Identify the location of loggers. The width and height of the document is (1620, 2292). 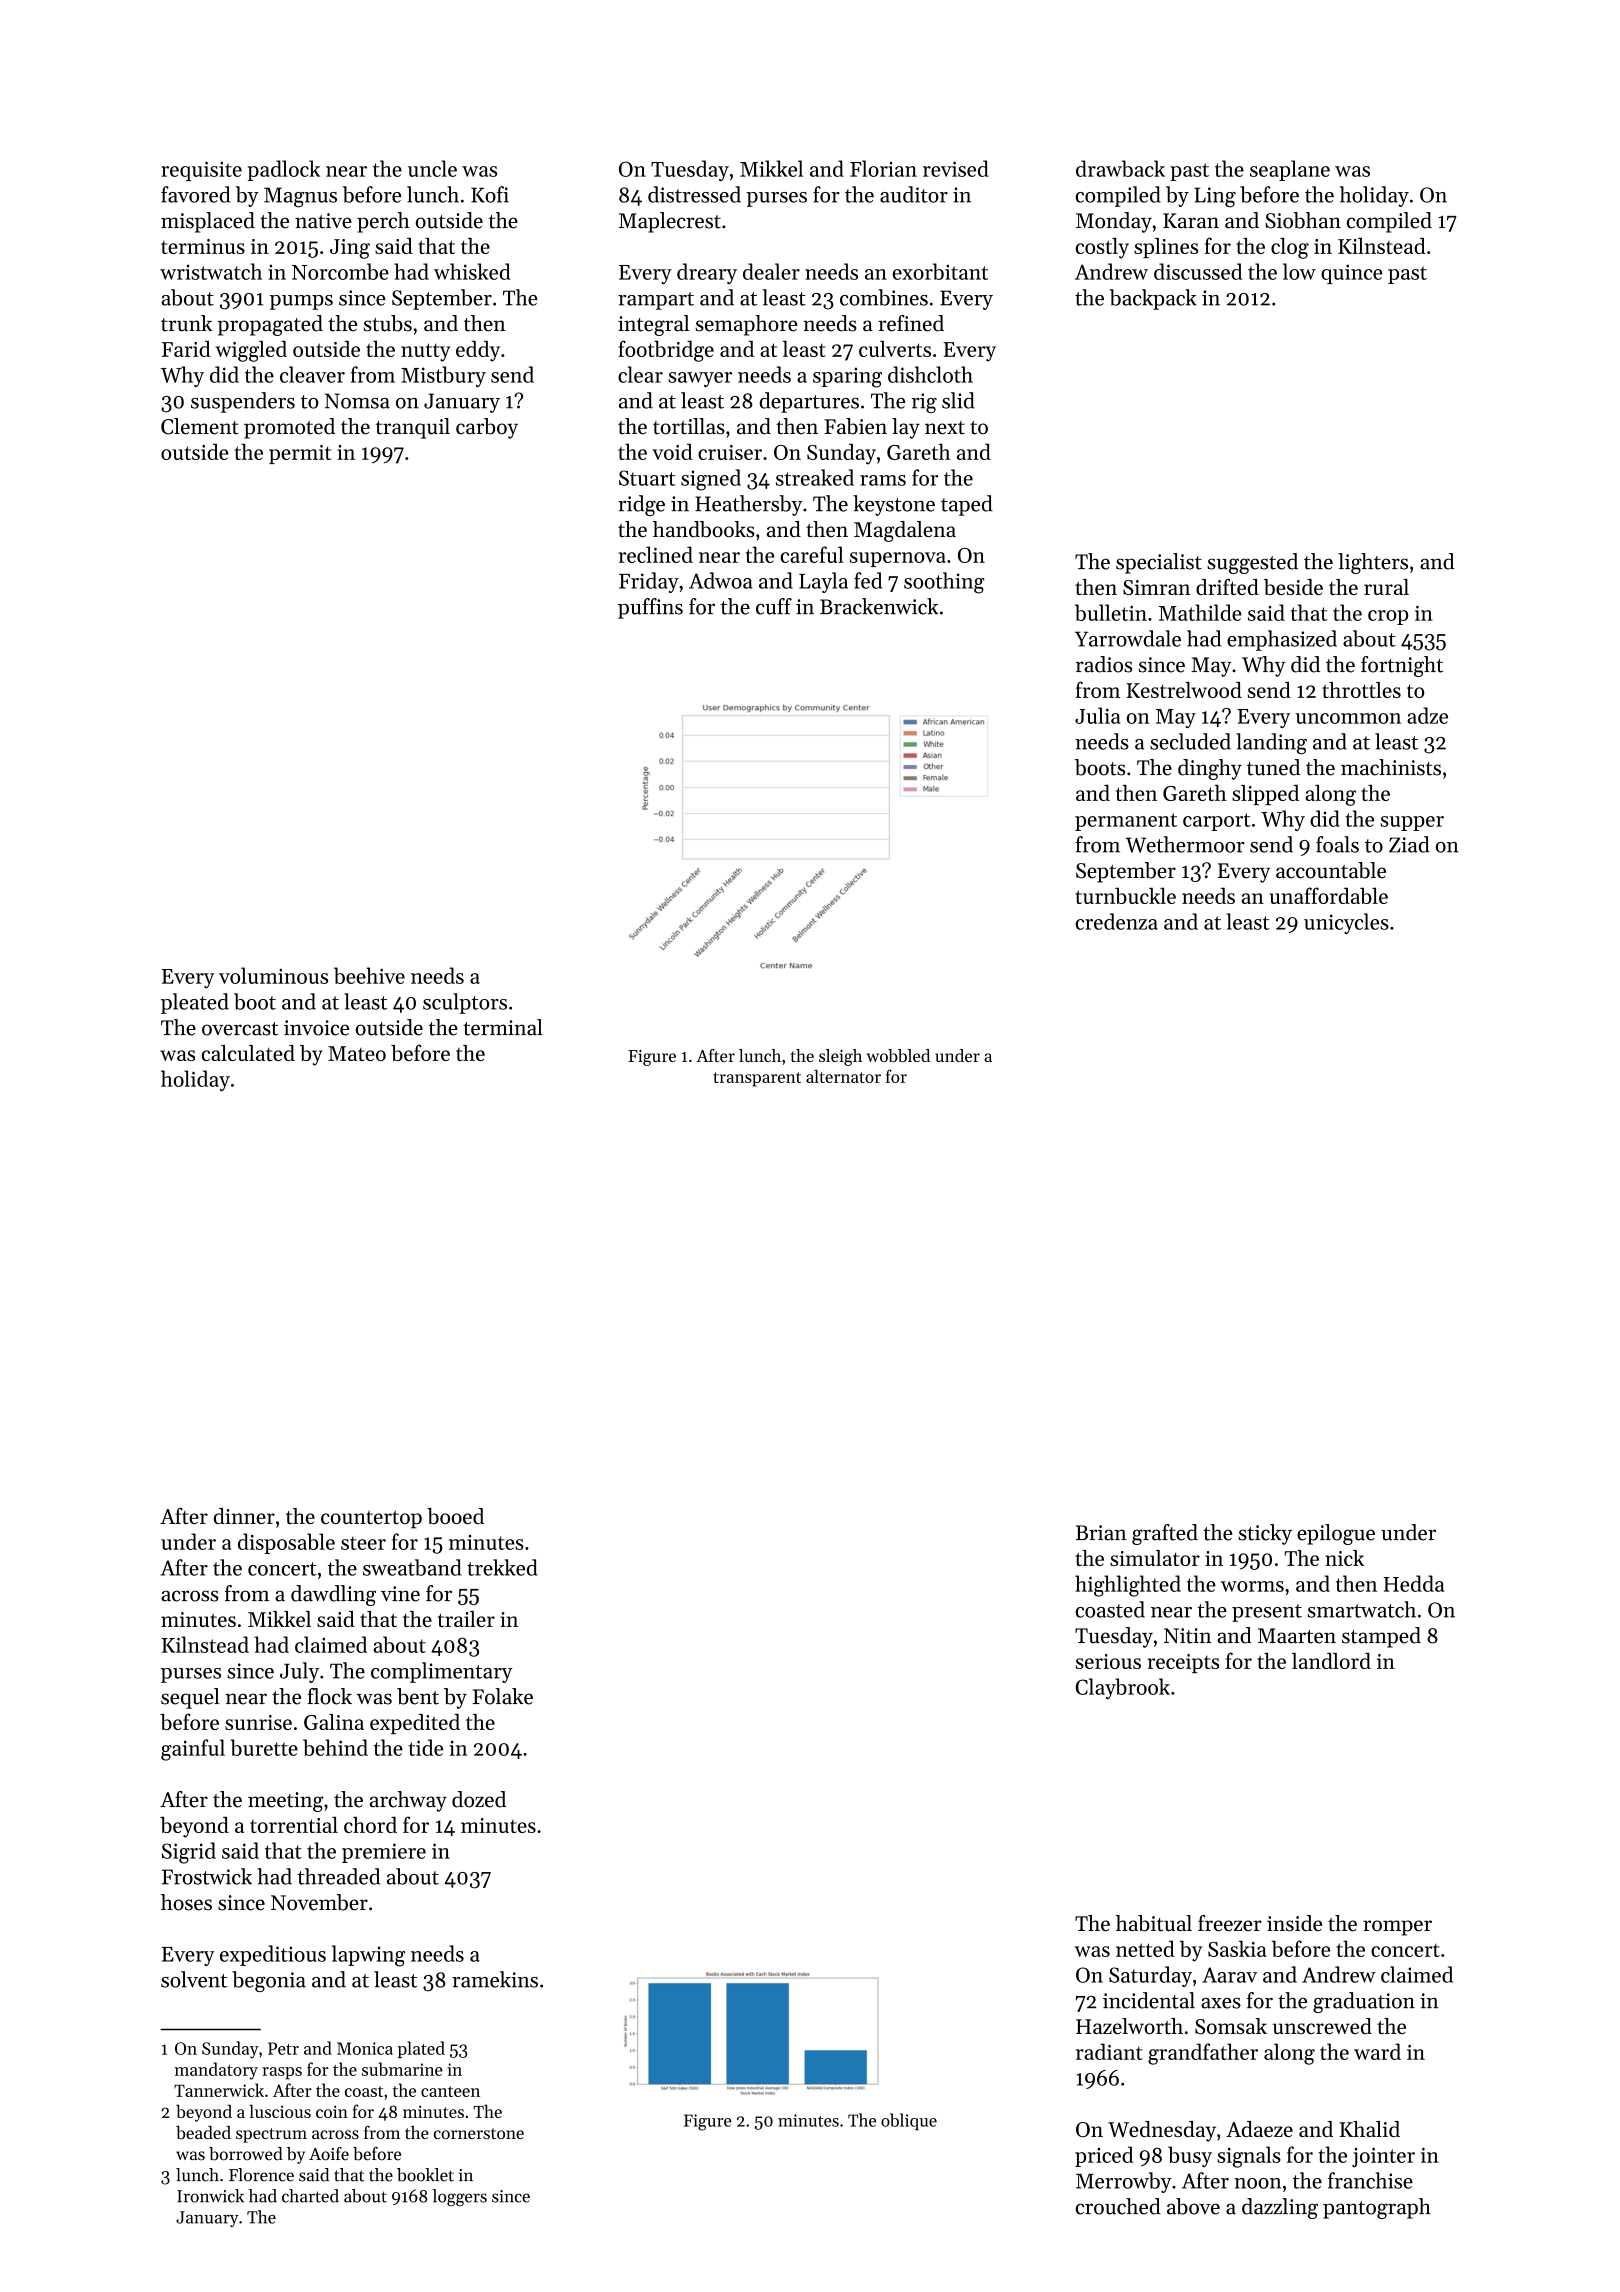
(460, 2198).
